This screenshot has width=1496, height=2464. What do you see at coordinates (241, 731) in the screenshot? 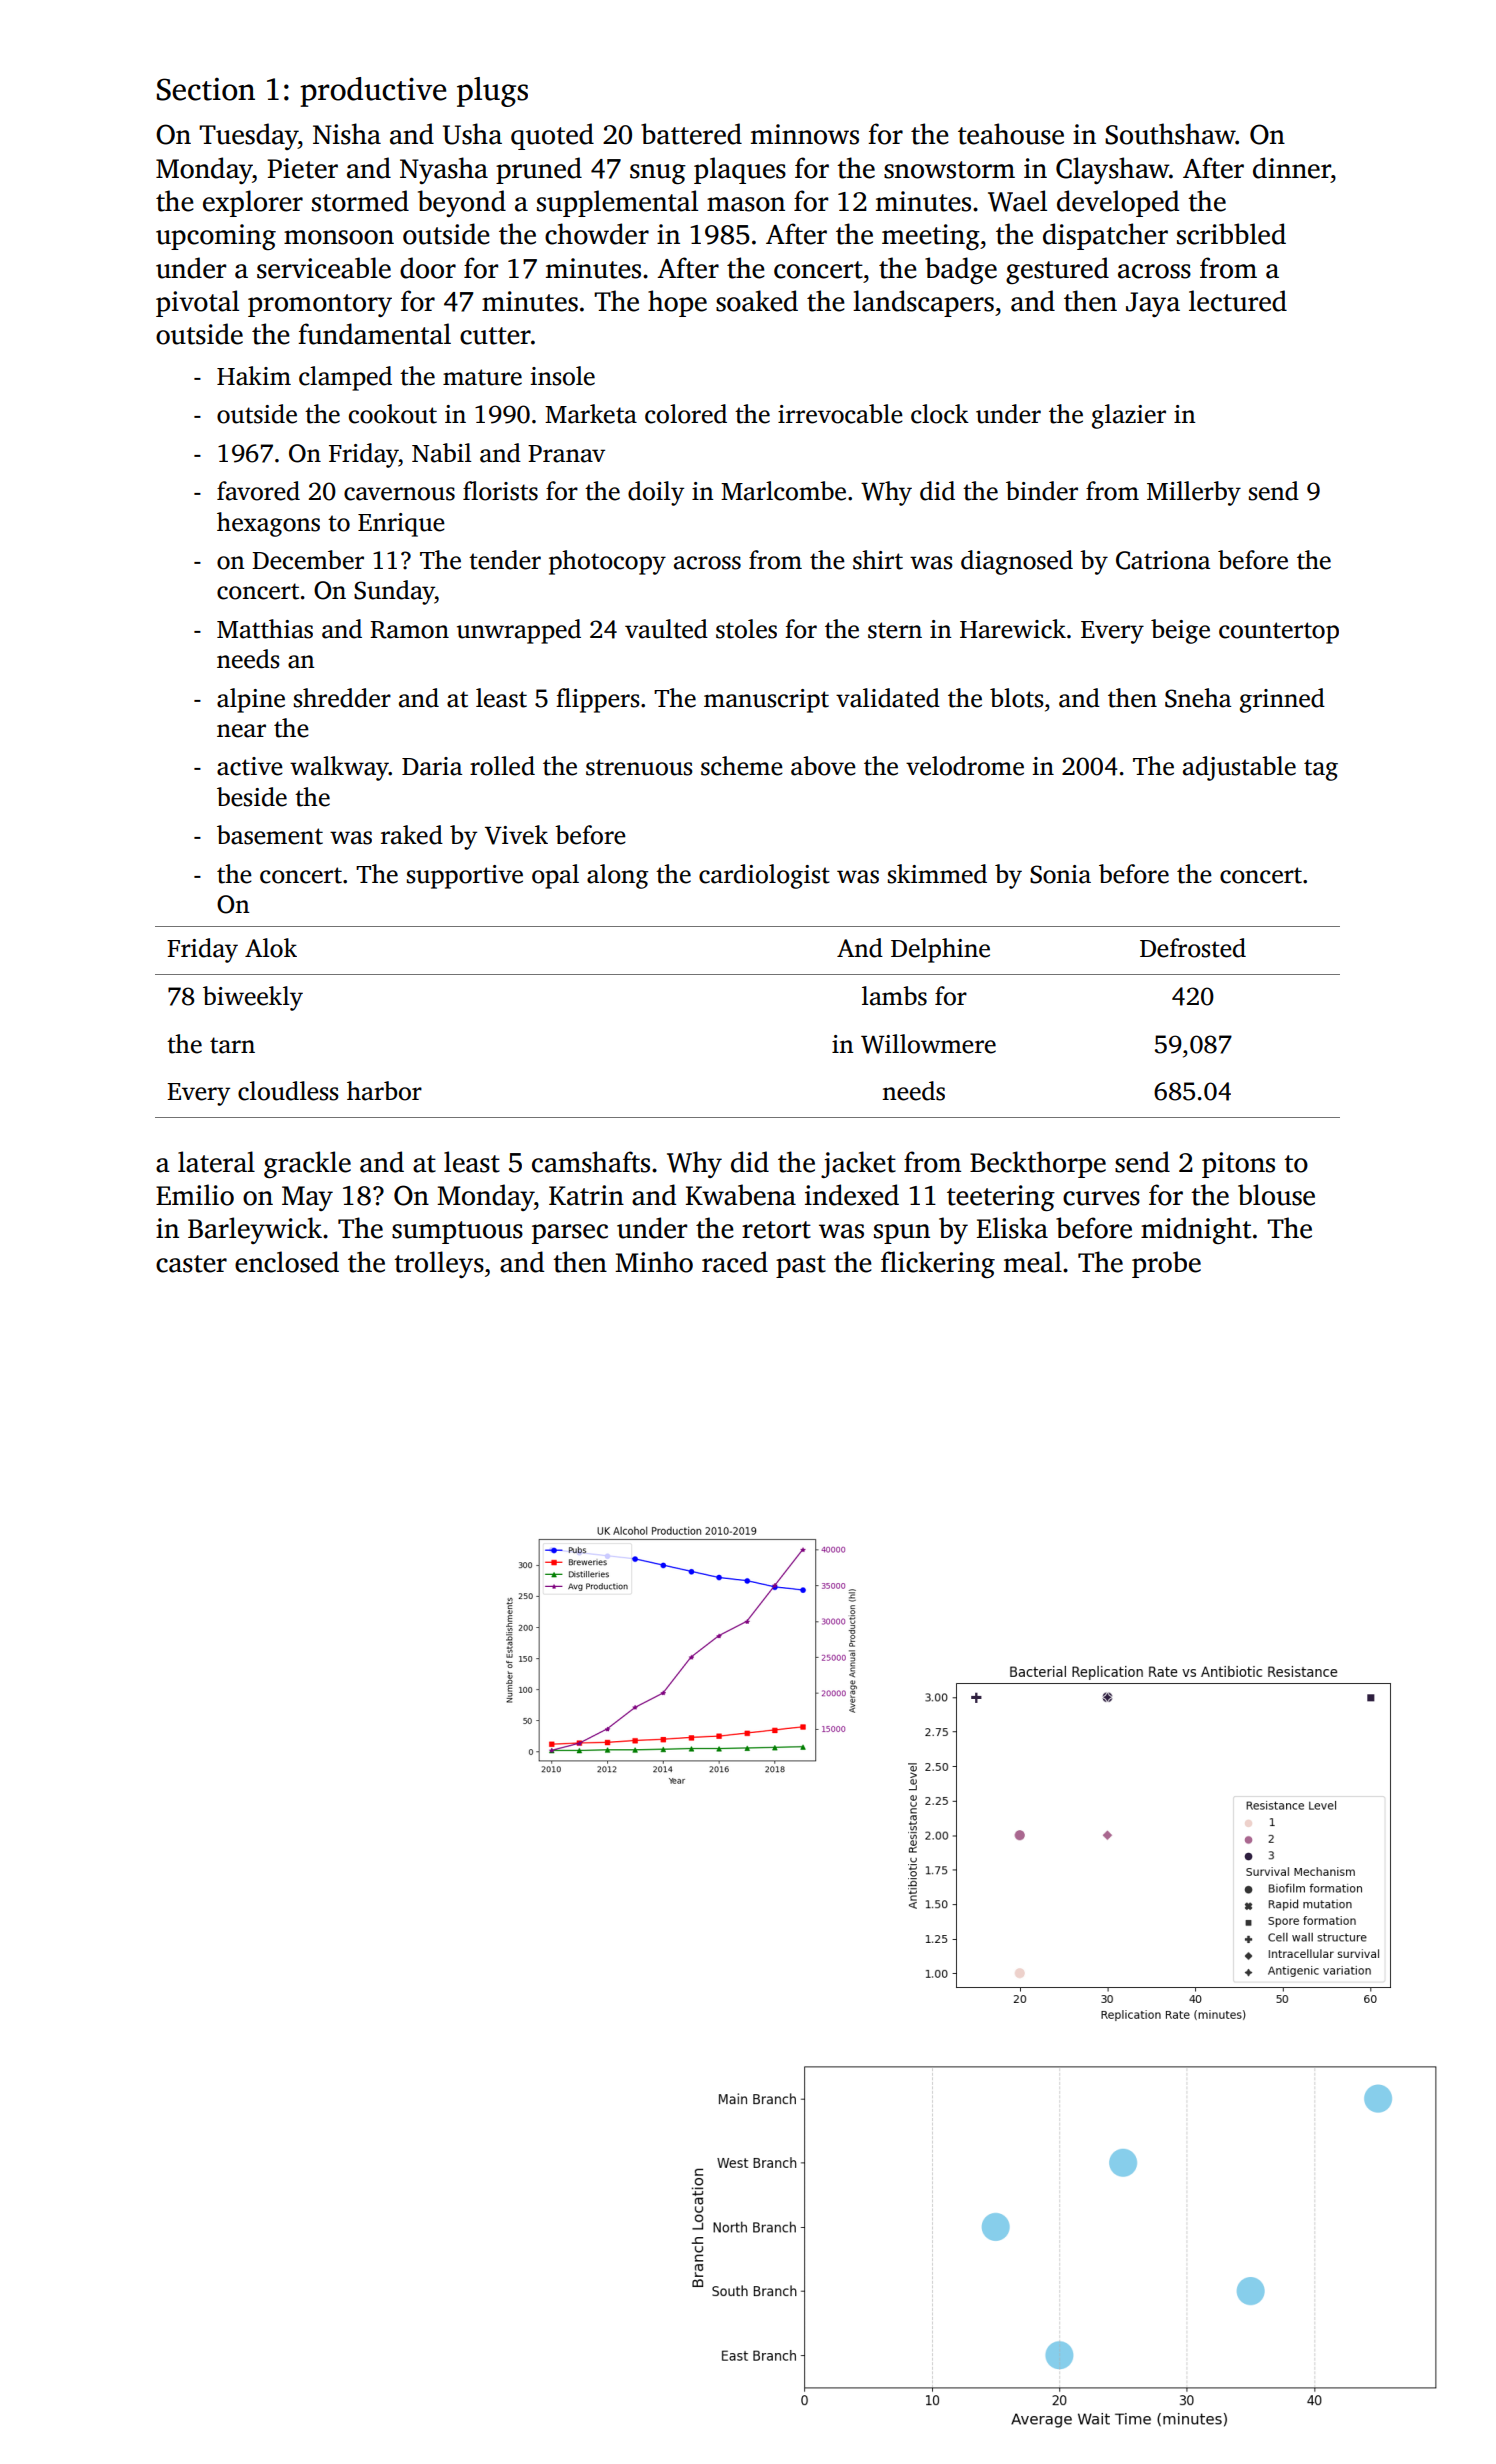
I see `near` at bounding box center [241, 731].
